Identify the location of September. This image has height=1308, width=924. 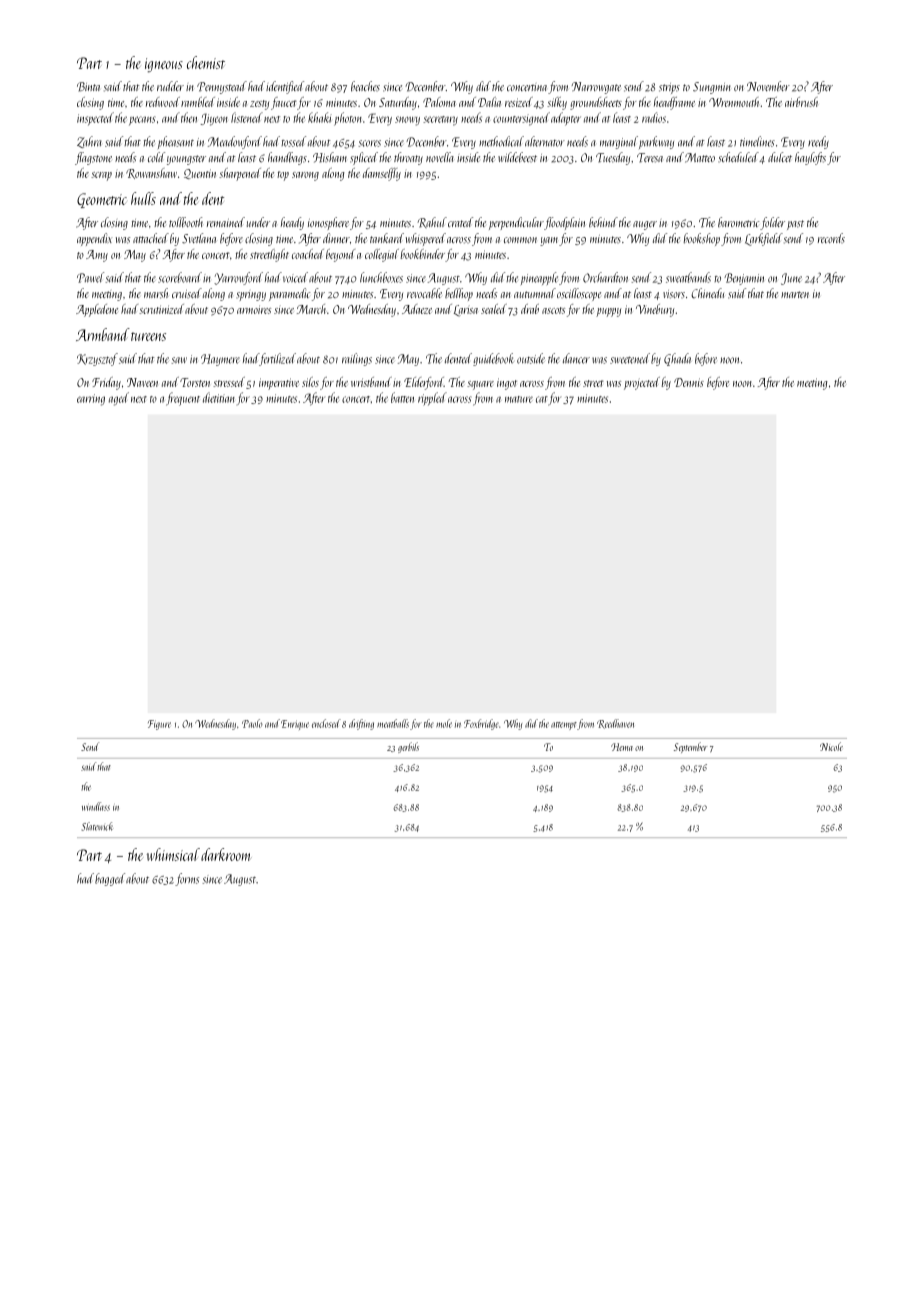
(690, 747).
